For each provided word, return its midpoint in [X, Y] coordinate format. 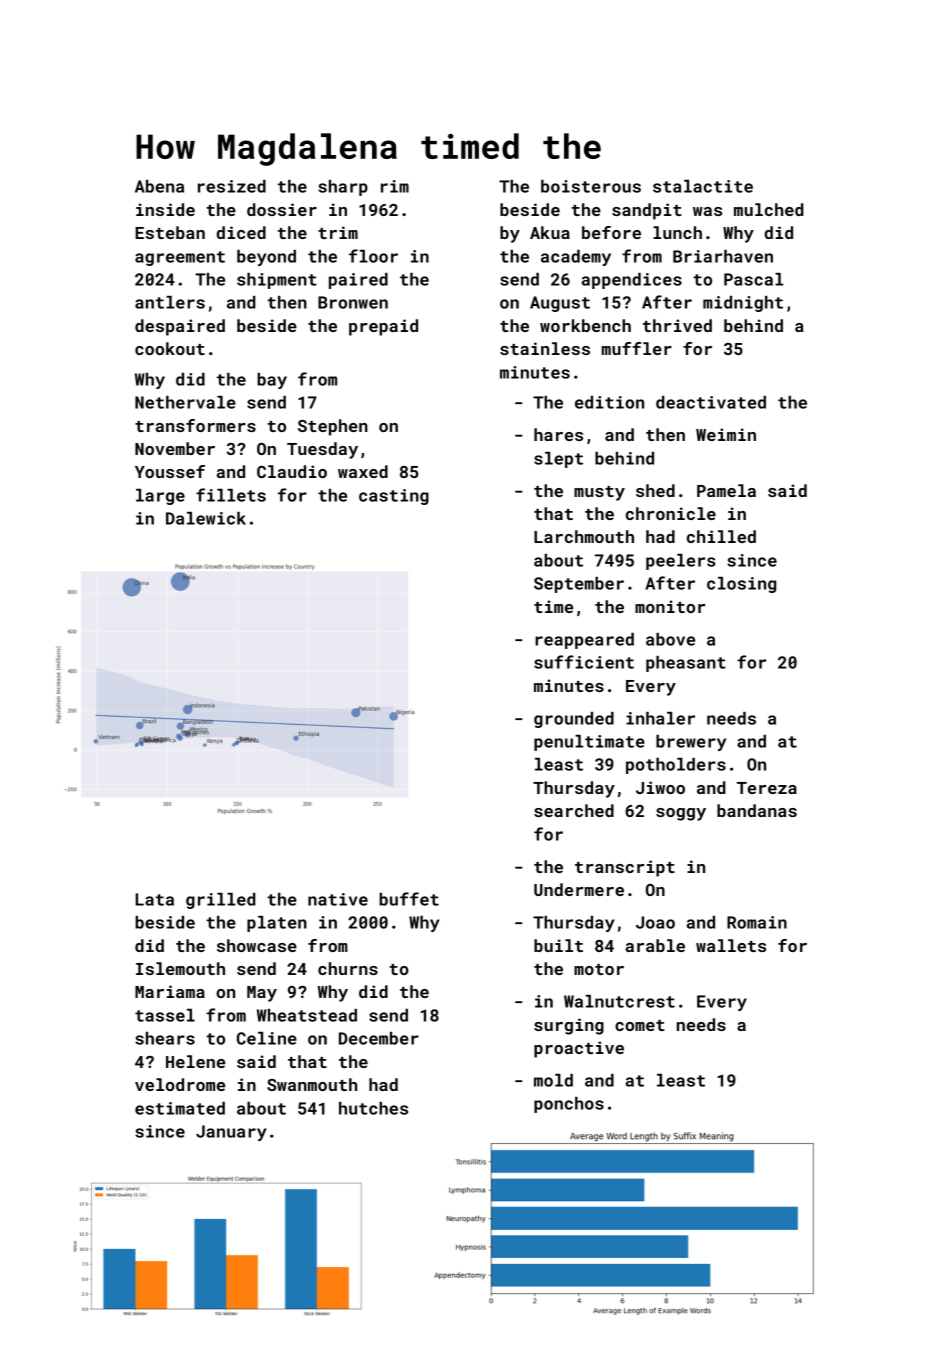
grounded [574, 720]
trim [338, 232]
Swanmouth [312, 1084]
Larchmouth [584, 536]
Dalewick [206, 518]
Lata [154, 899]
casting [394, 497]
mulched [769, 209]
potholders [676, 766]
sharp [343, 188]
